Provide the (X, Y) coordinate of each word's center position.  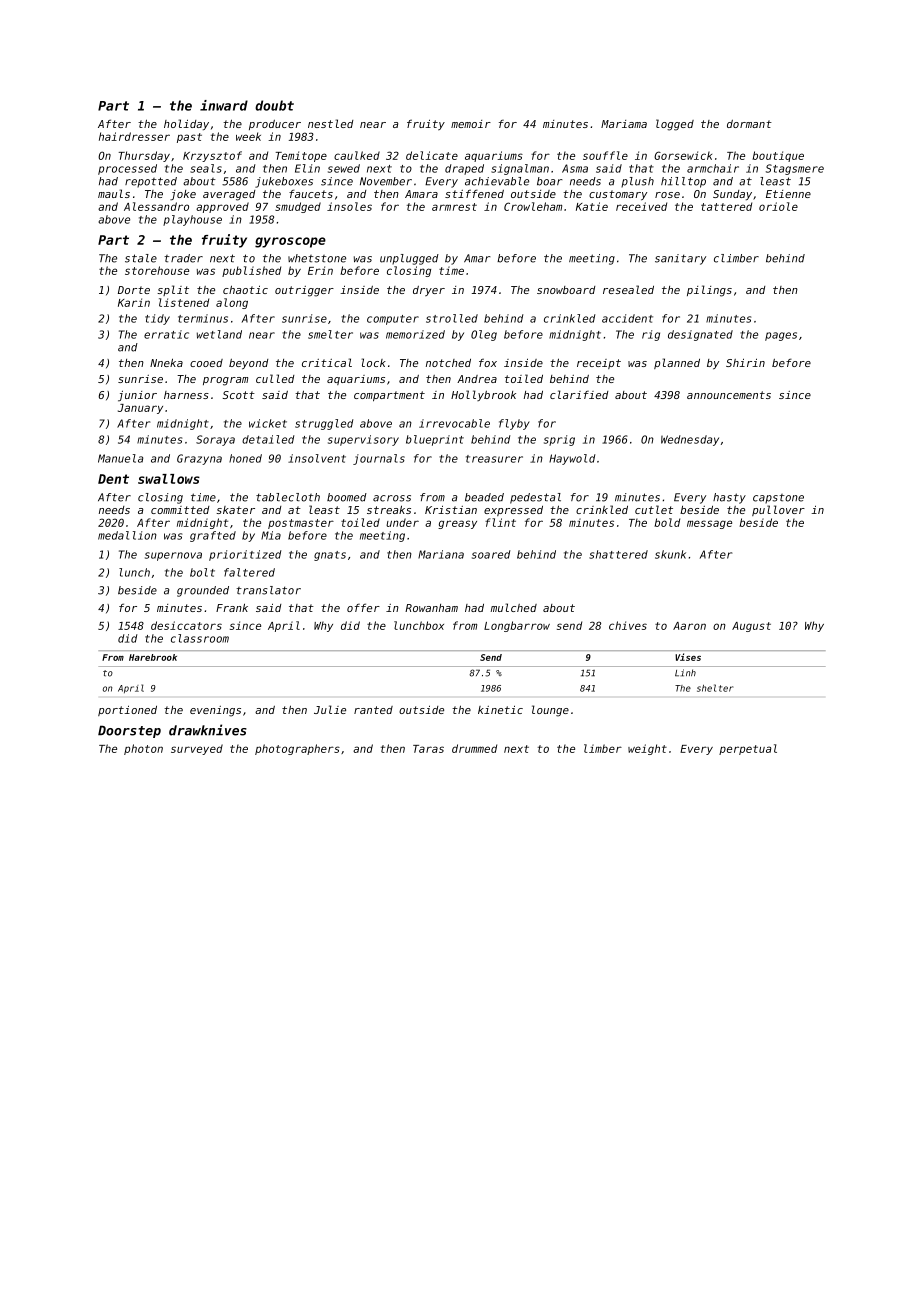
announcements (729, 395)
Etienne (788, 194)
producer (275, 125)
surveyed (197, 749)
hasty (729, 498)
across (392, 498)
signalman (520, 169)
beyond (249, 364)
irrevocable (454, 423)
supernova (173, 556)
